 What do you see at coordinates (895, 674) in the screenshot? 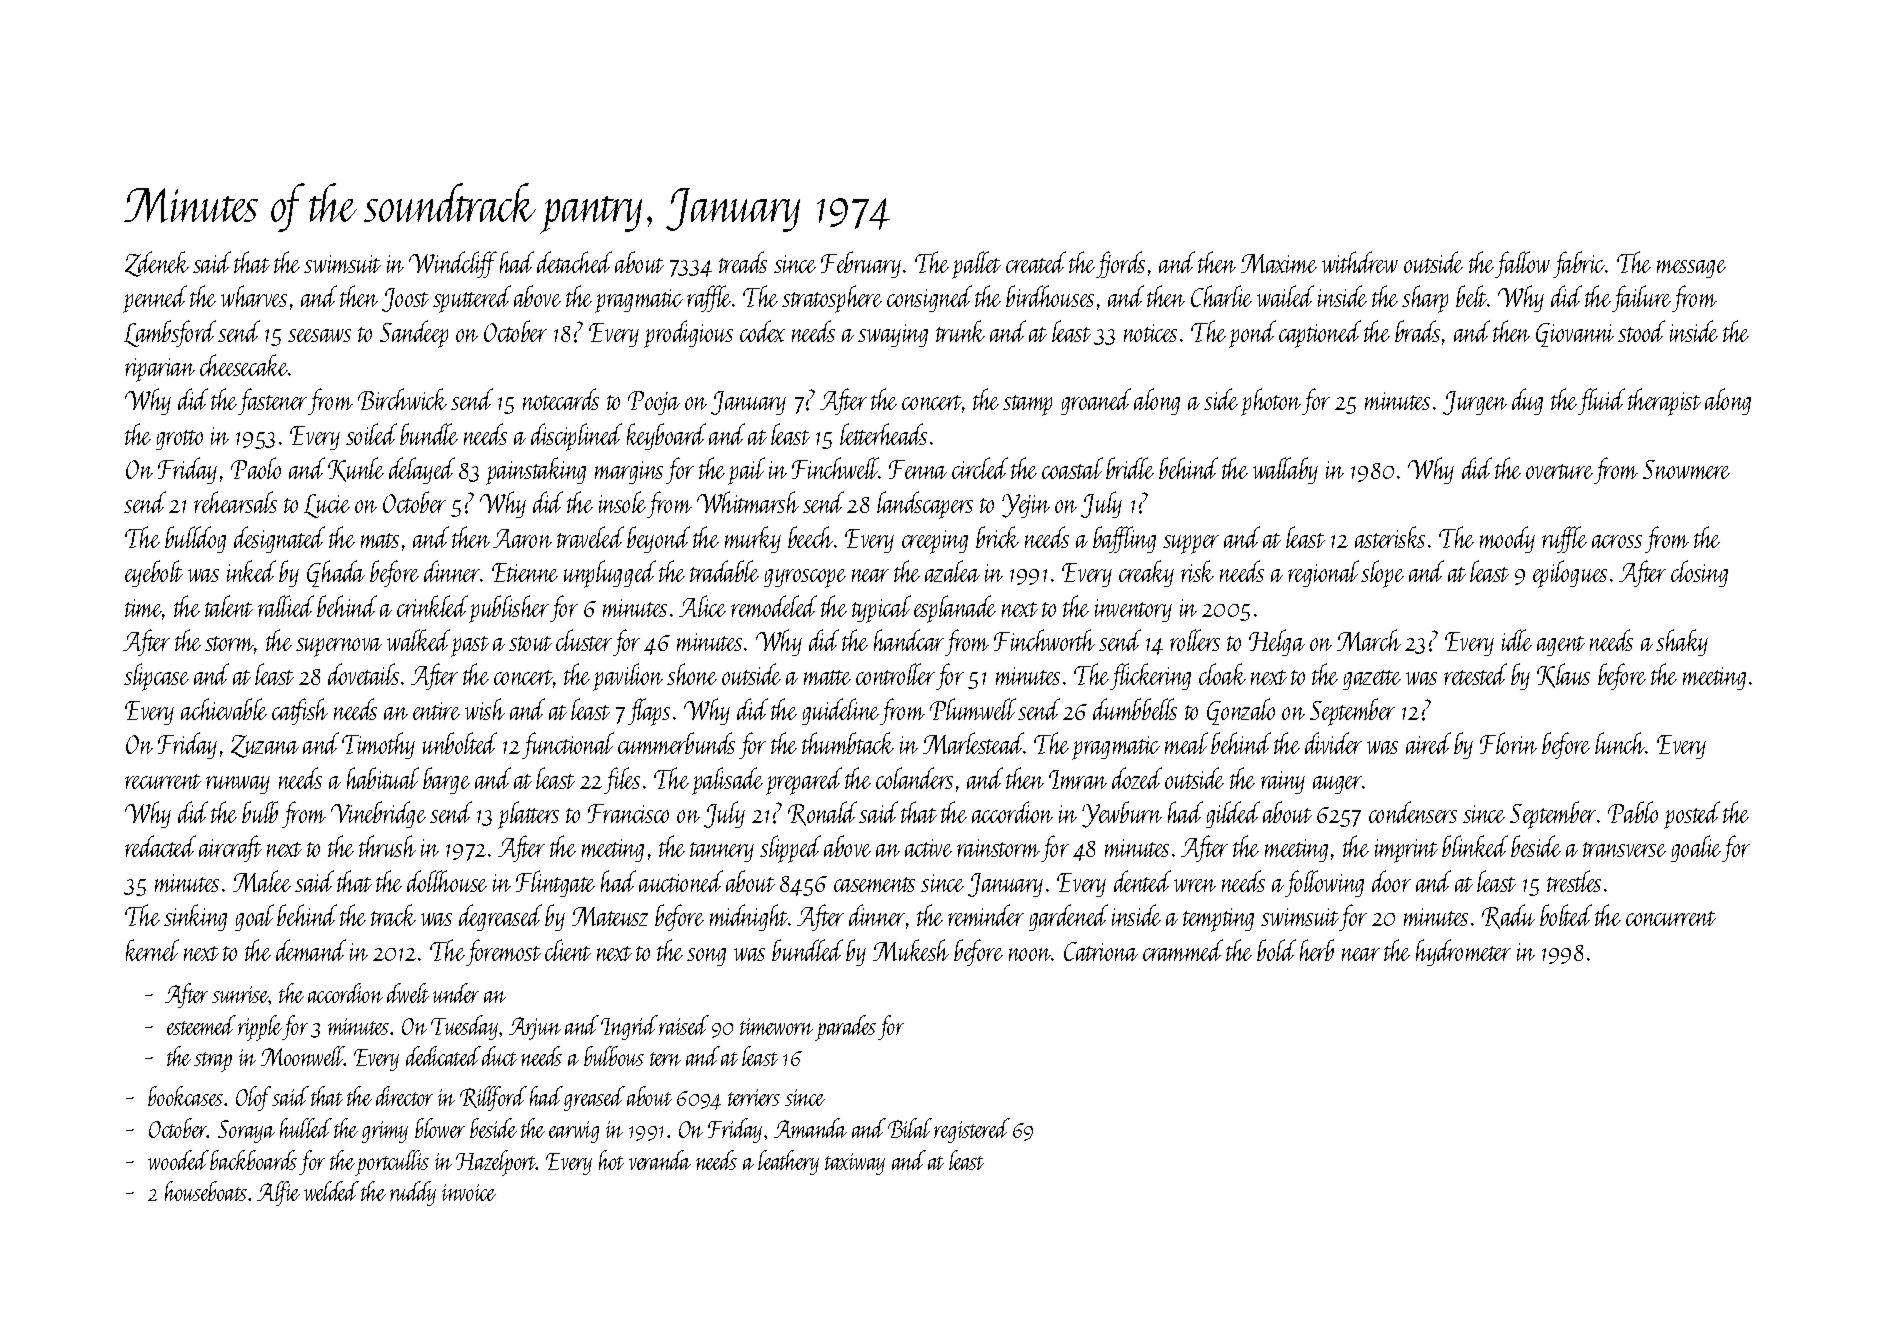
I see `controller` at bounding box center [895, 674].
